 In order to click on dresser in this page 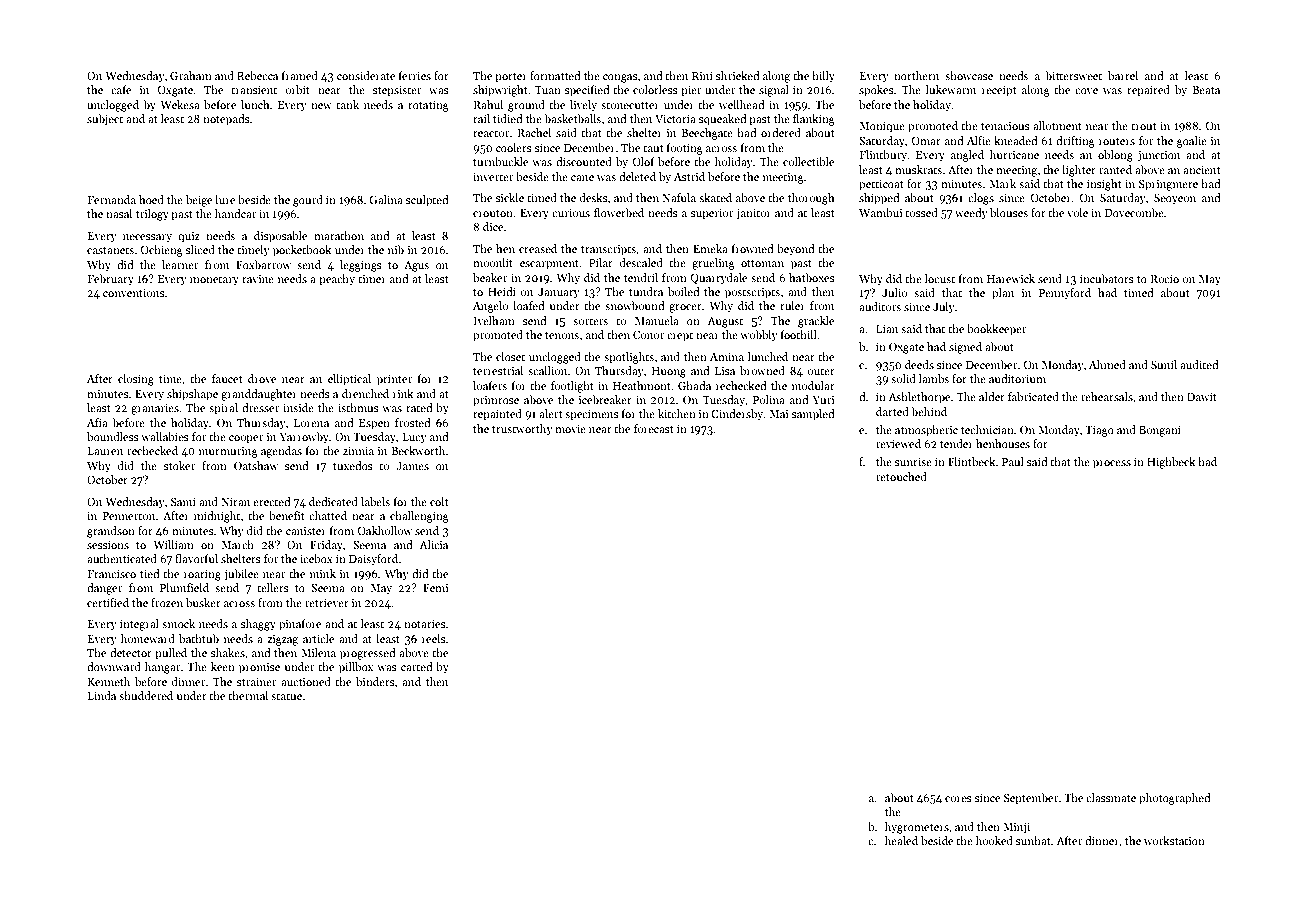, I will do `click(260, 407)`.
